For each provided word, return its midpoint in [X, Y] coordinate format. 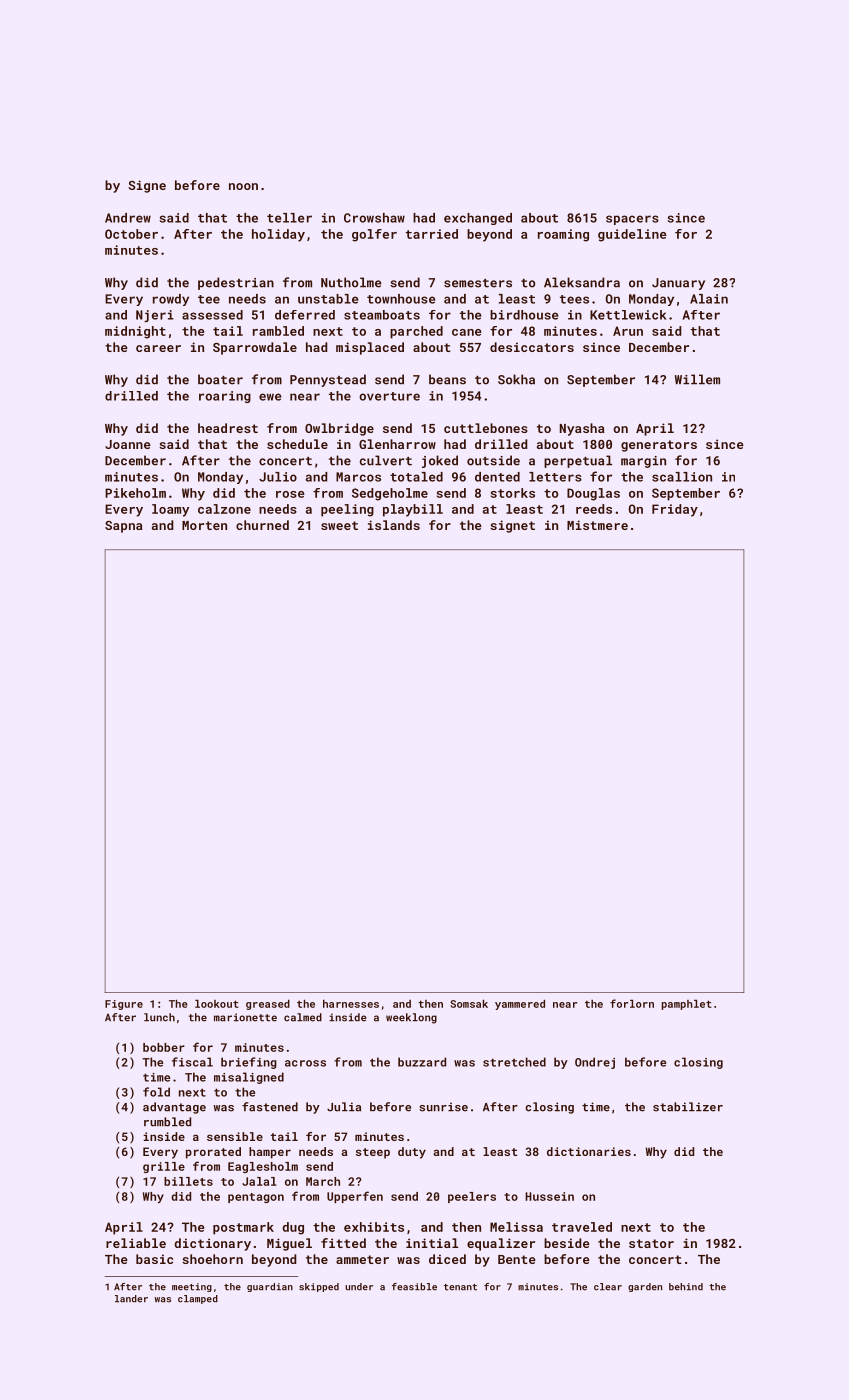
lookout [217, 1004]
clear [608, 1287]
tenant [460, 1287]
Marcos [358, 477]
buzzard [422, 1062]
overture [389, 396]
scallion [682, 477]
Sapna [124, 527]
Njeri [155, 316]
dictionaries [589, 1151]
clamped [198, 1299]
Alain [709, 299]
